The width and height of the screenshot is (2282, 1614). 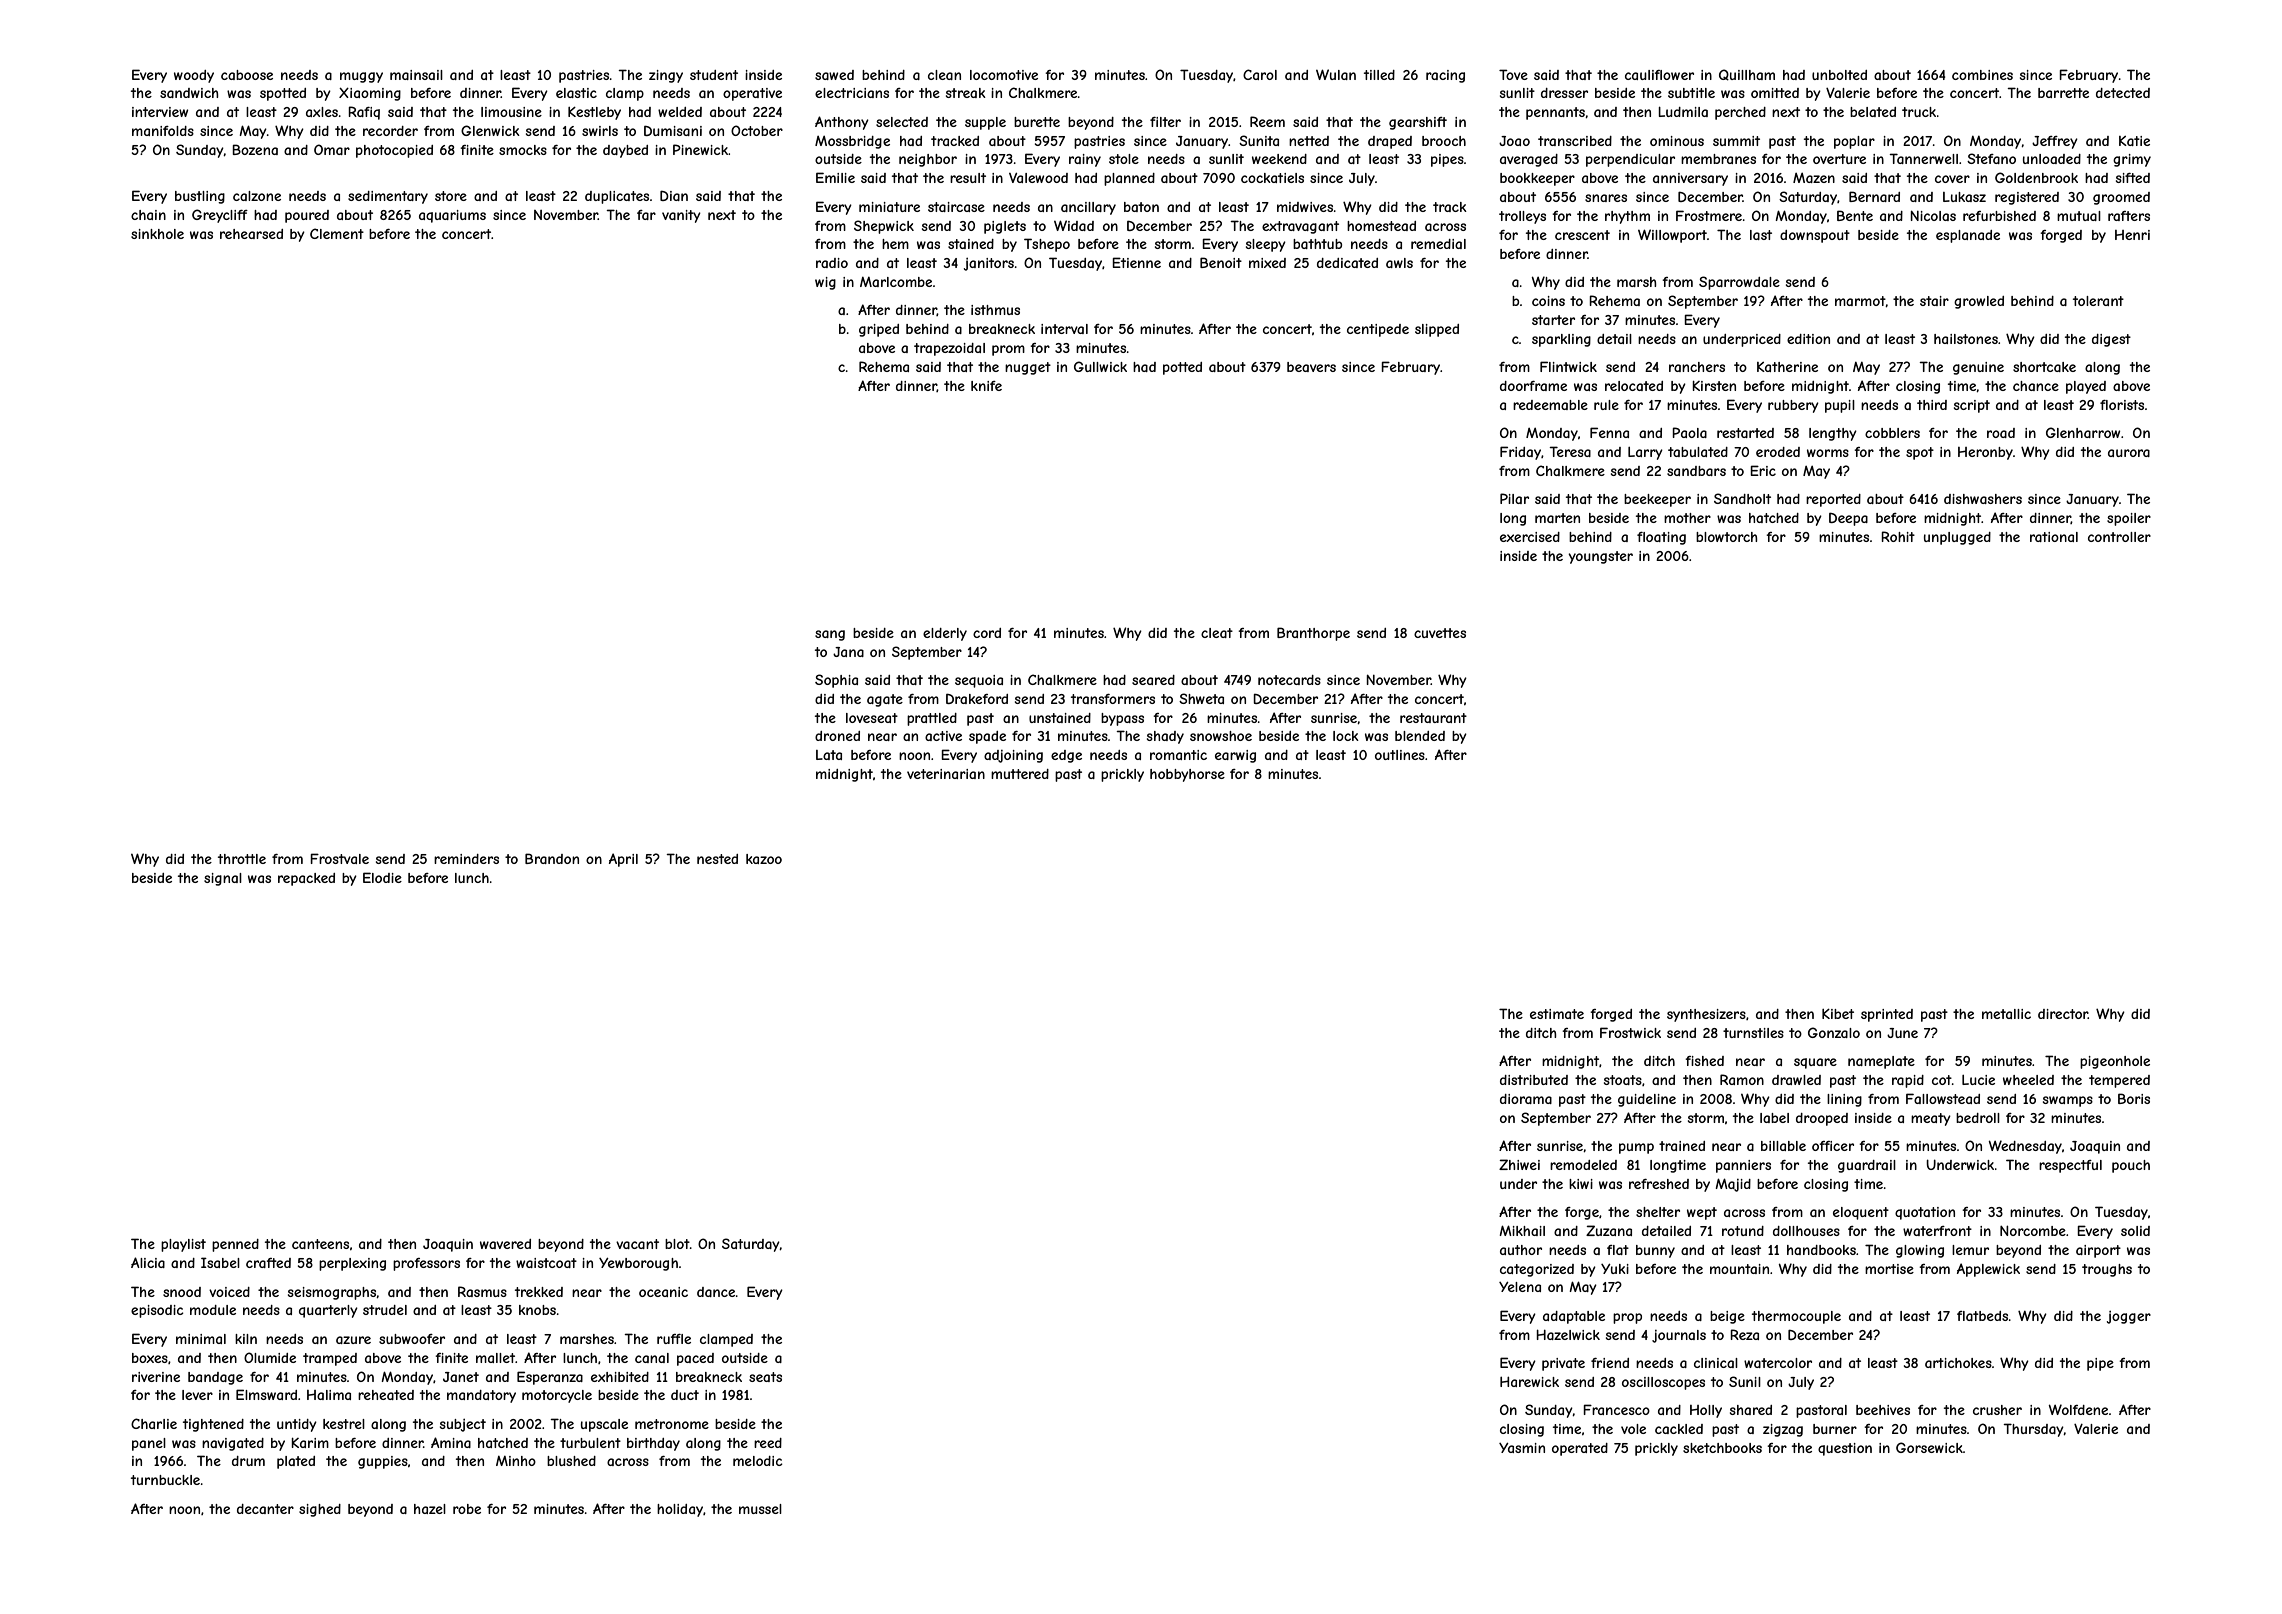 I want to click on diorama, so click(x=1526, y=1099).
